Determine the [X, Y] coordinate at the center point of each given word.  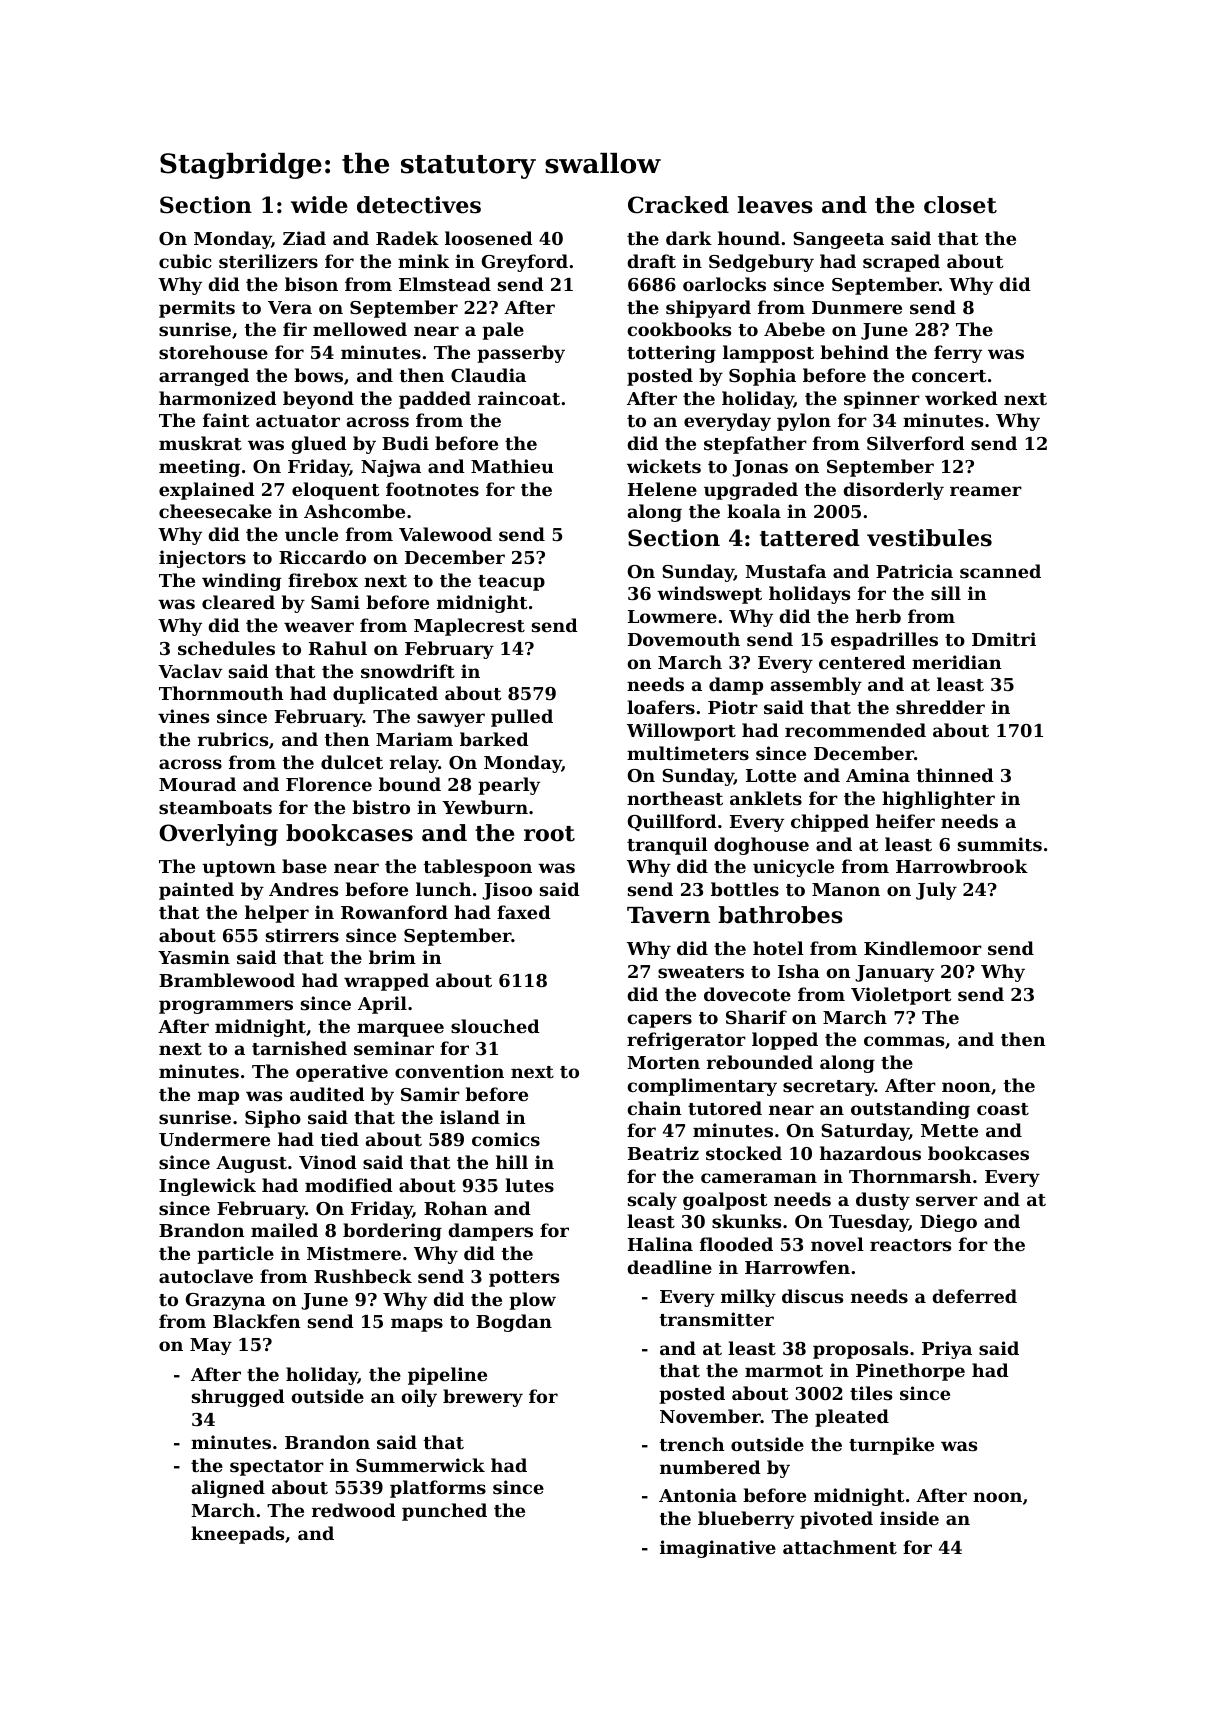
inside [909, 1518]
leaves [775, 205]
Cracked [678, 205]
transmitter [716, 1319]
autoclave [206, 1276]
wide [319, 205]
